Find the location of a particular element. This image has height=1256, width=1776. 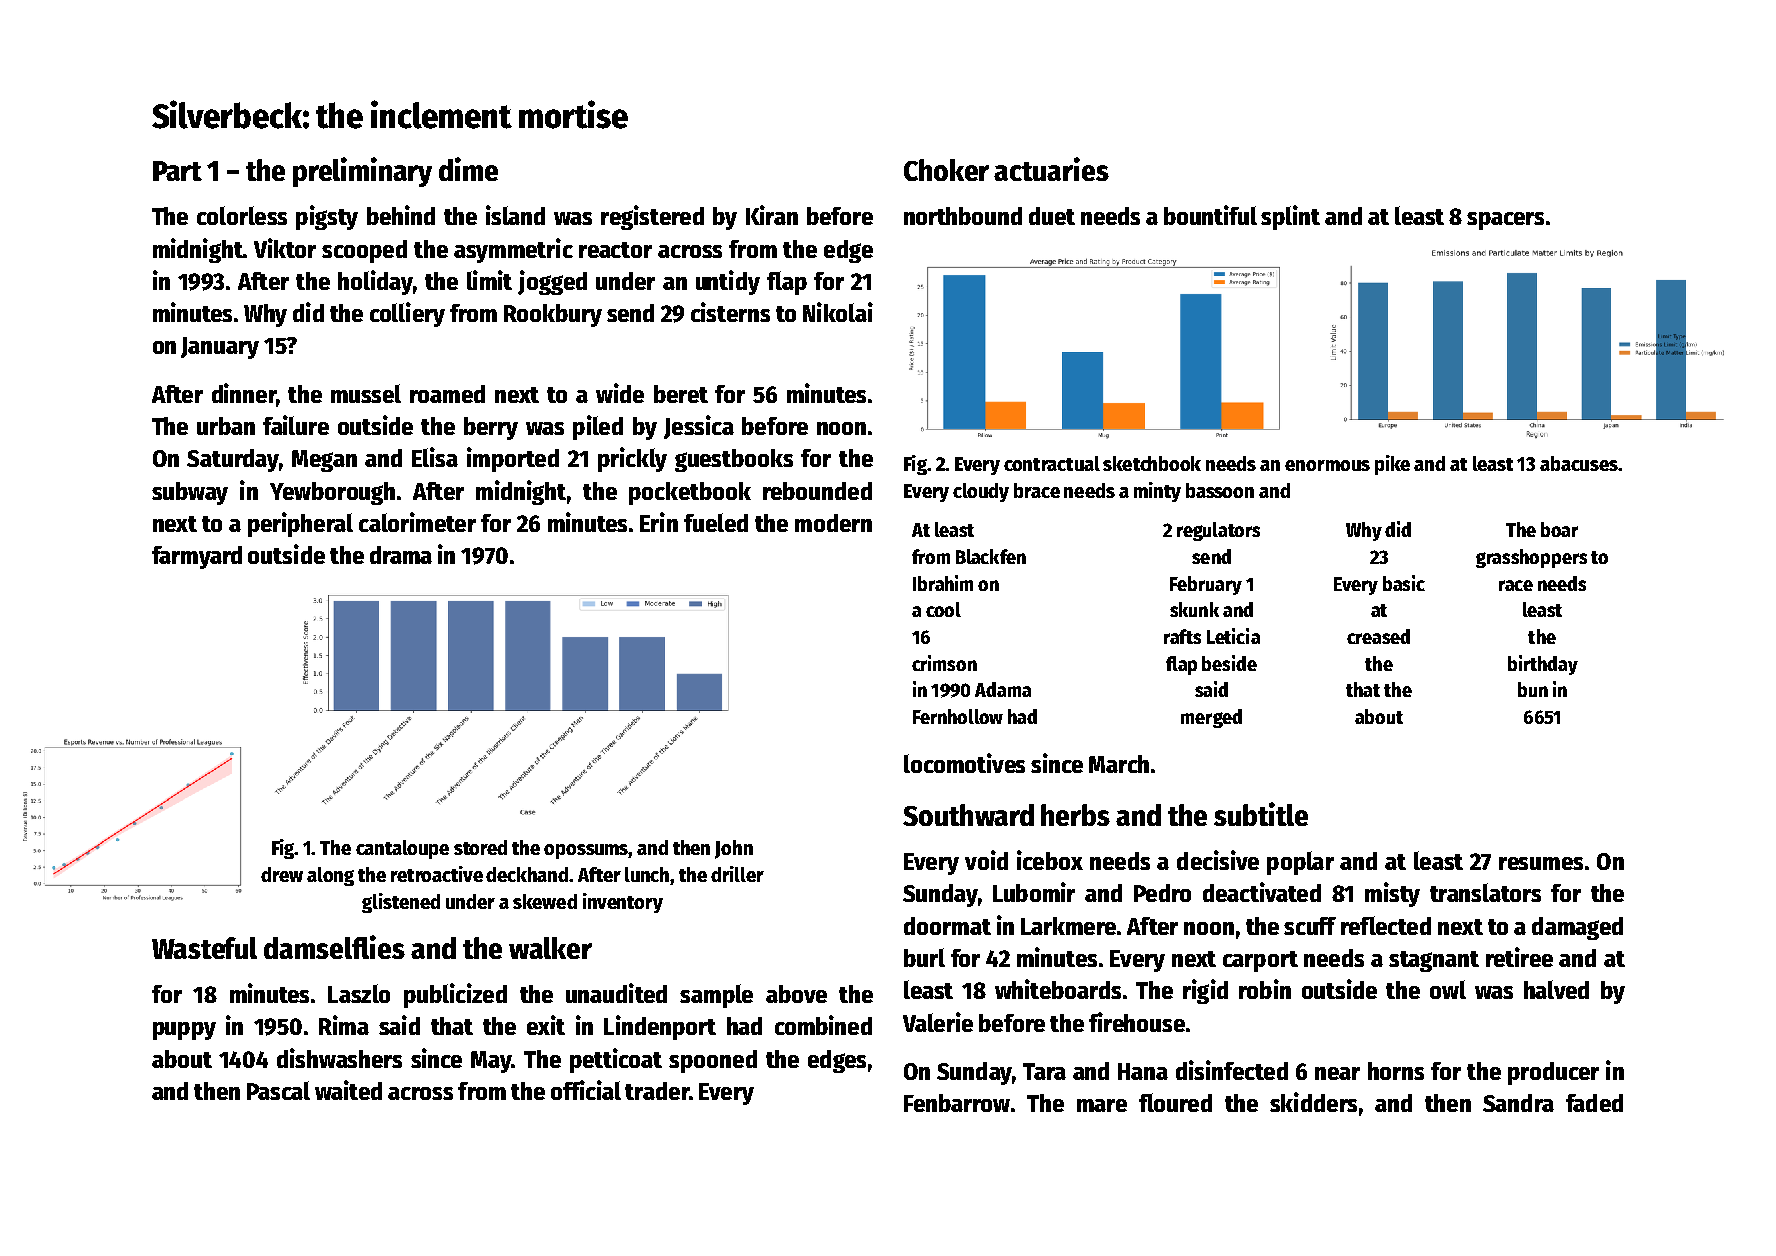

scooped is located at coordinates (364, 251).
